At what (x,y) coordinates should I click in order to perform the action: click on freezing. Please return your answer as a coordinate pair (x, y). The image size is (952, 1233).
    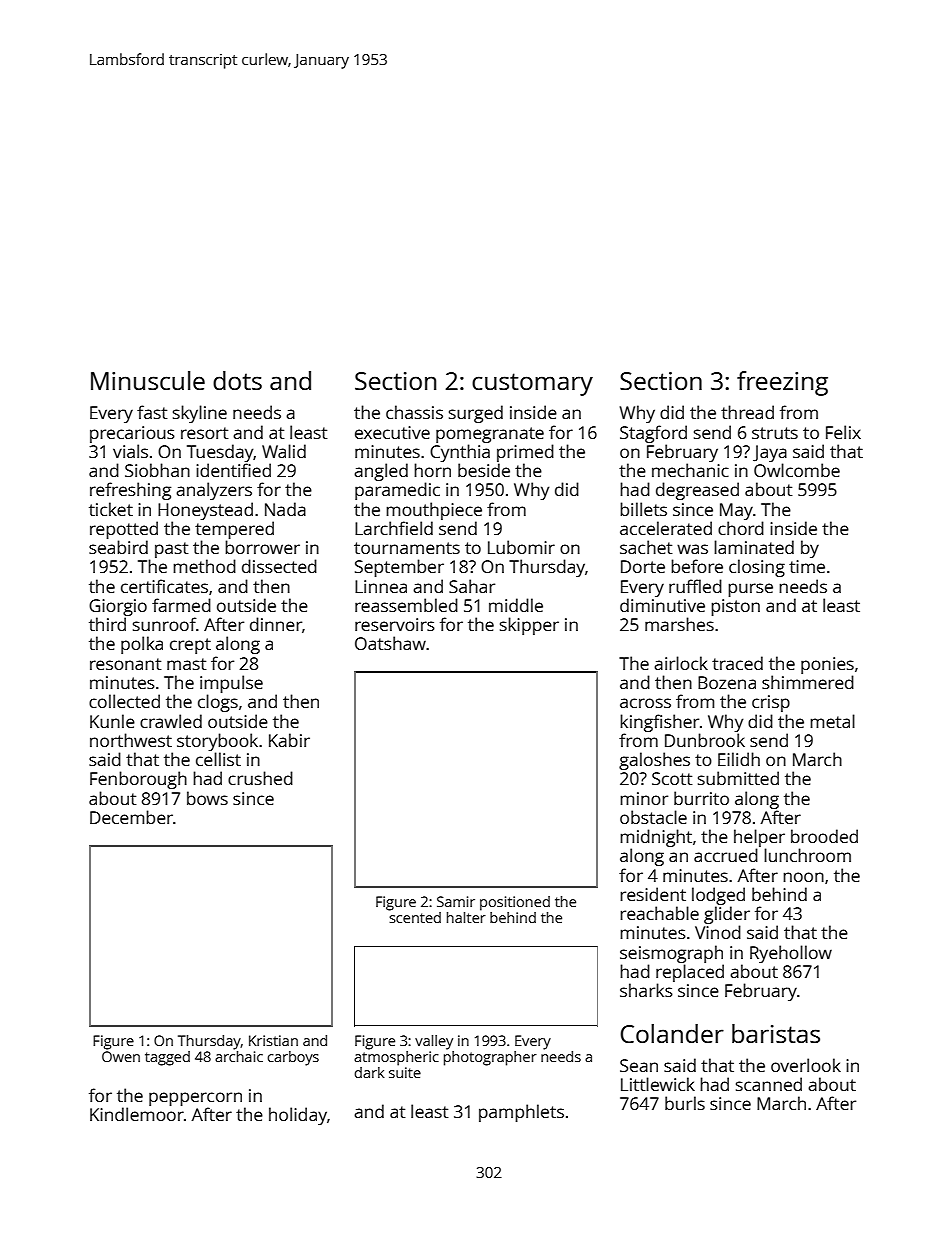
    Looking at the image, I should click on (782, 383).
